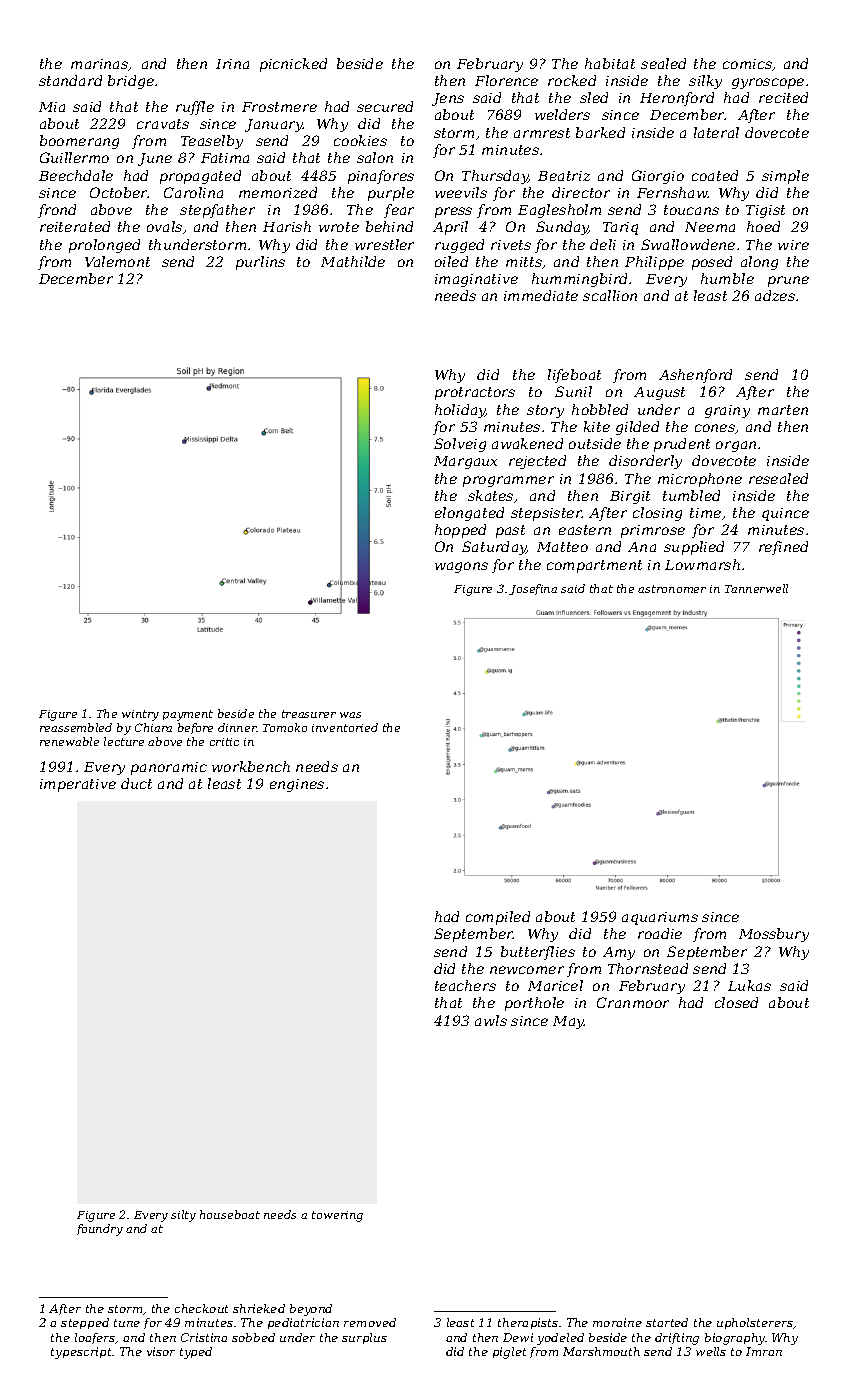 This image has width=849, height=1400. I want to click on astronomer, so click(672, 589).
